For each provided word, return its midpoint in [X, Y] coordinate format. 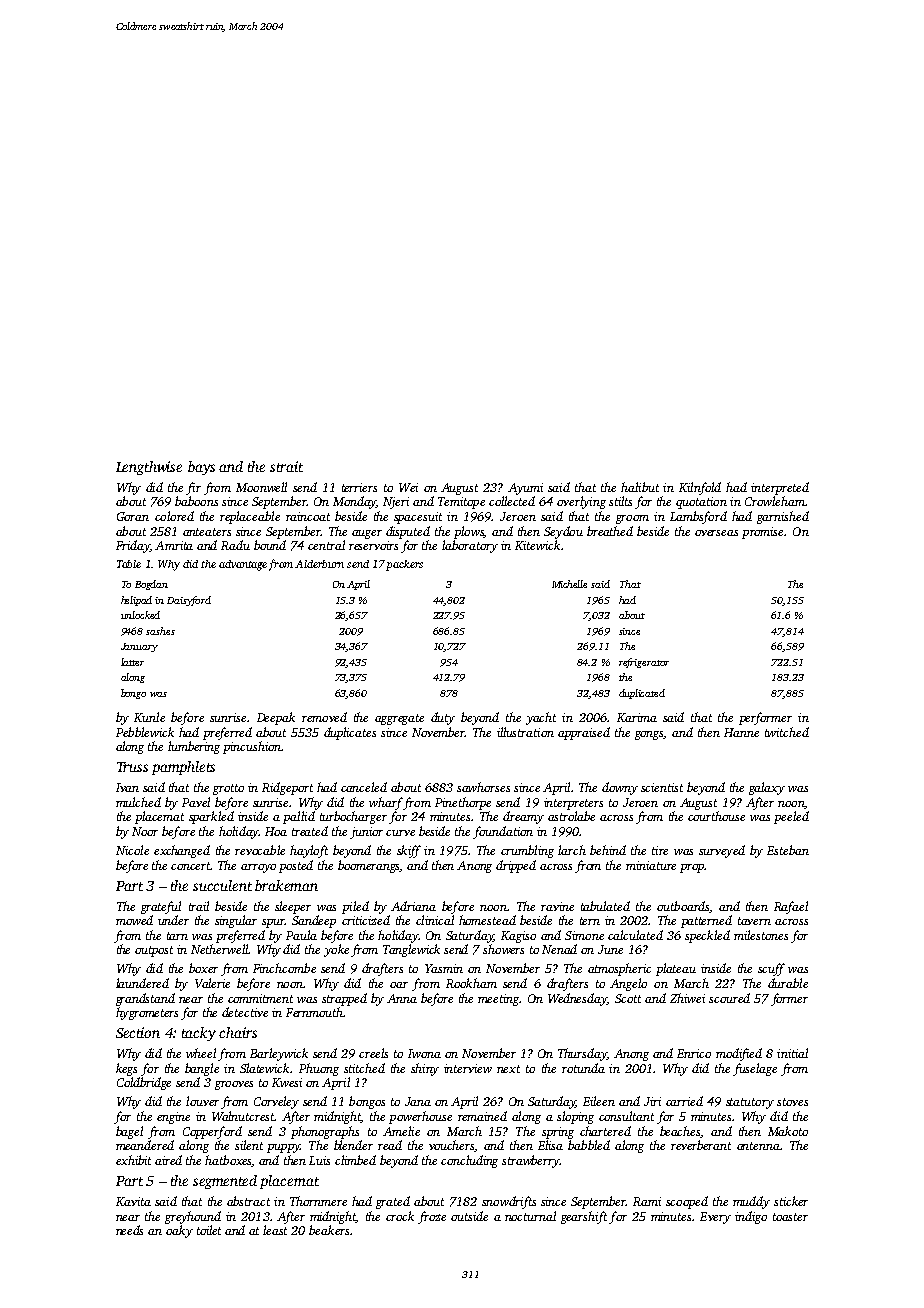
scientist [662, 787]
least [275, 1230]
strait [286, 466]
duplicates [350, 733]
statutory [750, 1103]
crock [400, 1216]
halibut [640, 487]
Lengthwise [149, 468]
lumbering [194, 747]
